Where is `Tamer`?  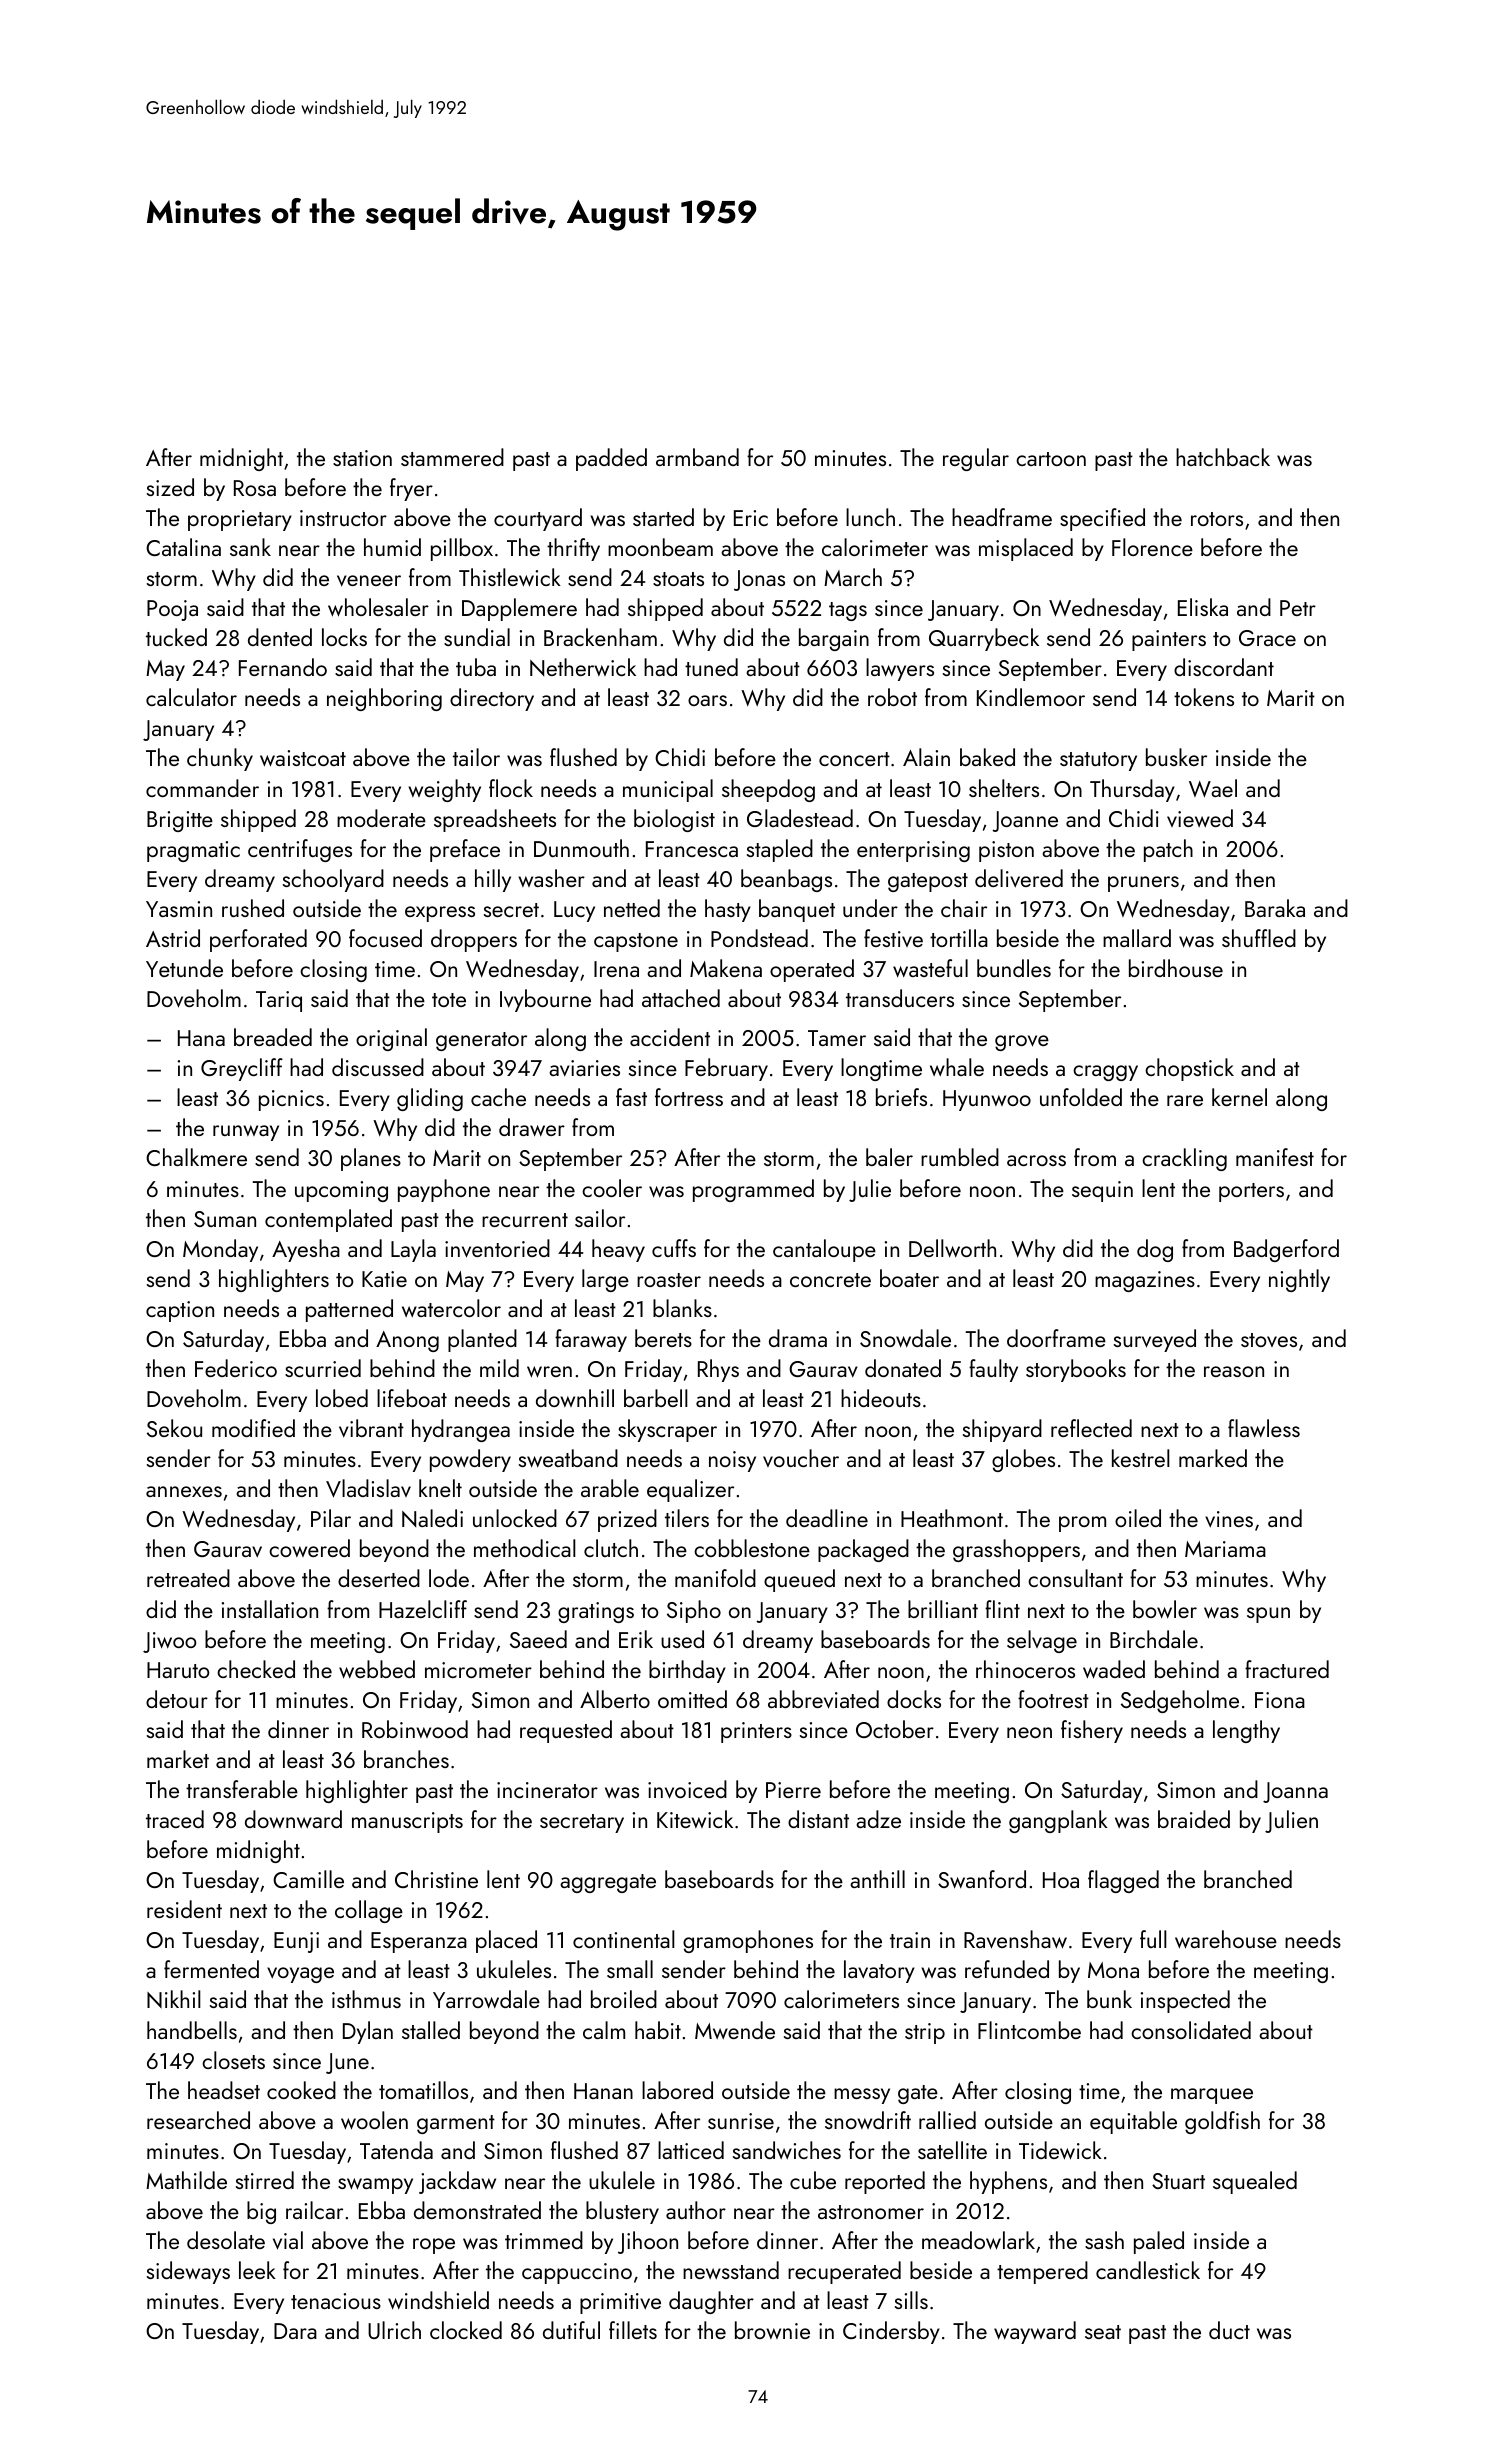 Tamer is located at coordinates (837, 1038).
